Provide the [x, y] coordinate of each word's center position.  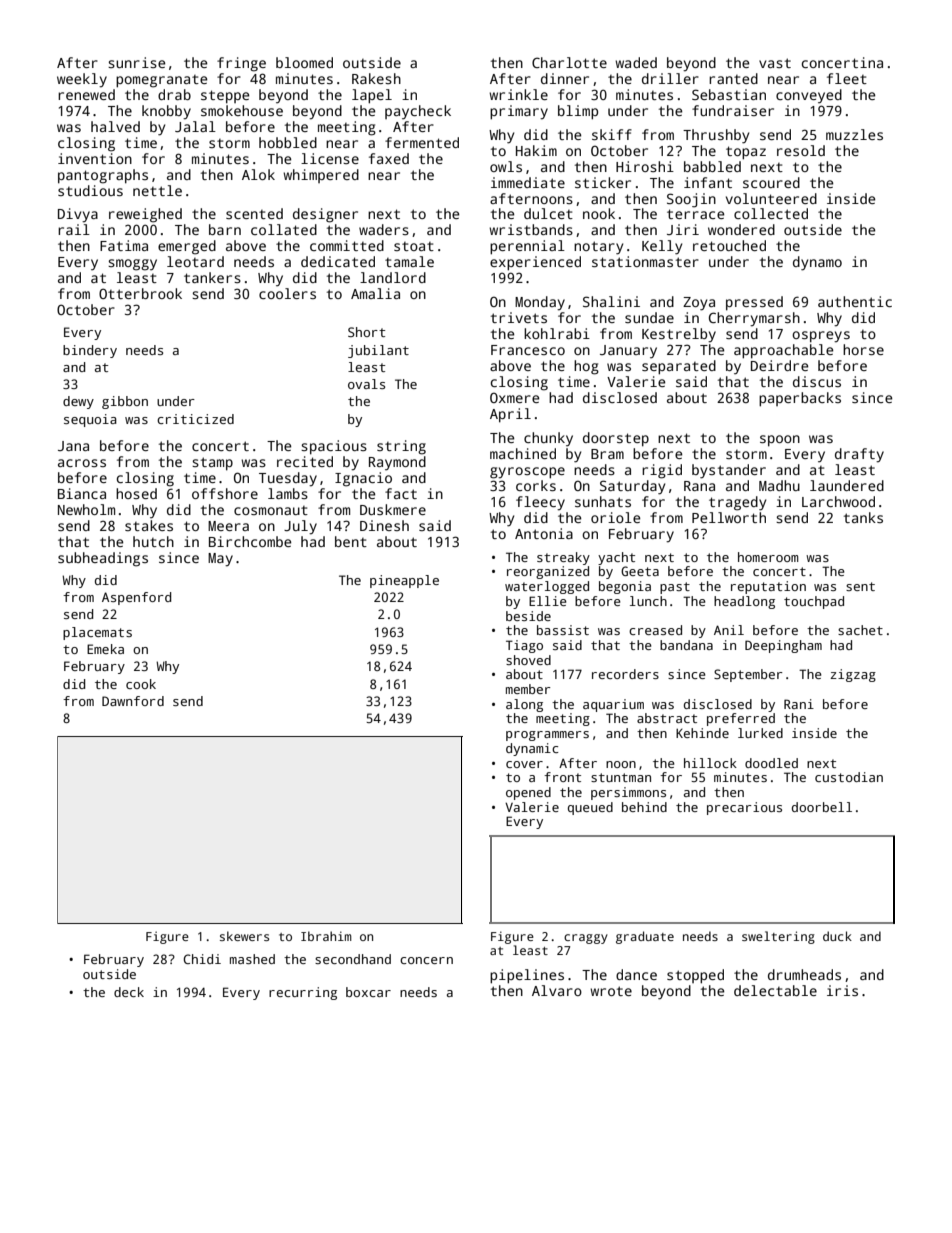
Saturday [632, 487]
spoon [780, 441]
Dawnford [133, 701]
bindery [90, 351]
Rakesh [376, 78]
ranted [733, 78]
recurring [303, 993]
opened [528, 793]
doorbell [822, 807]
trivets [519, 317]
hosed [136, 493]
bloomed [304, 62]
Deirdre [779, 365]
